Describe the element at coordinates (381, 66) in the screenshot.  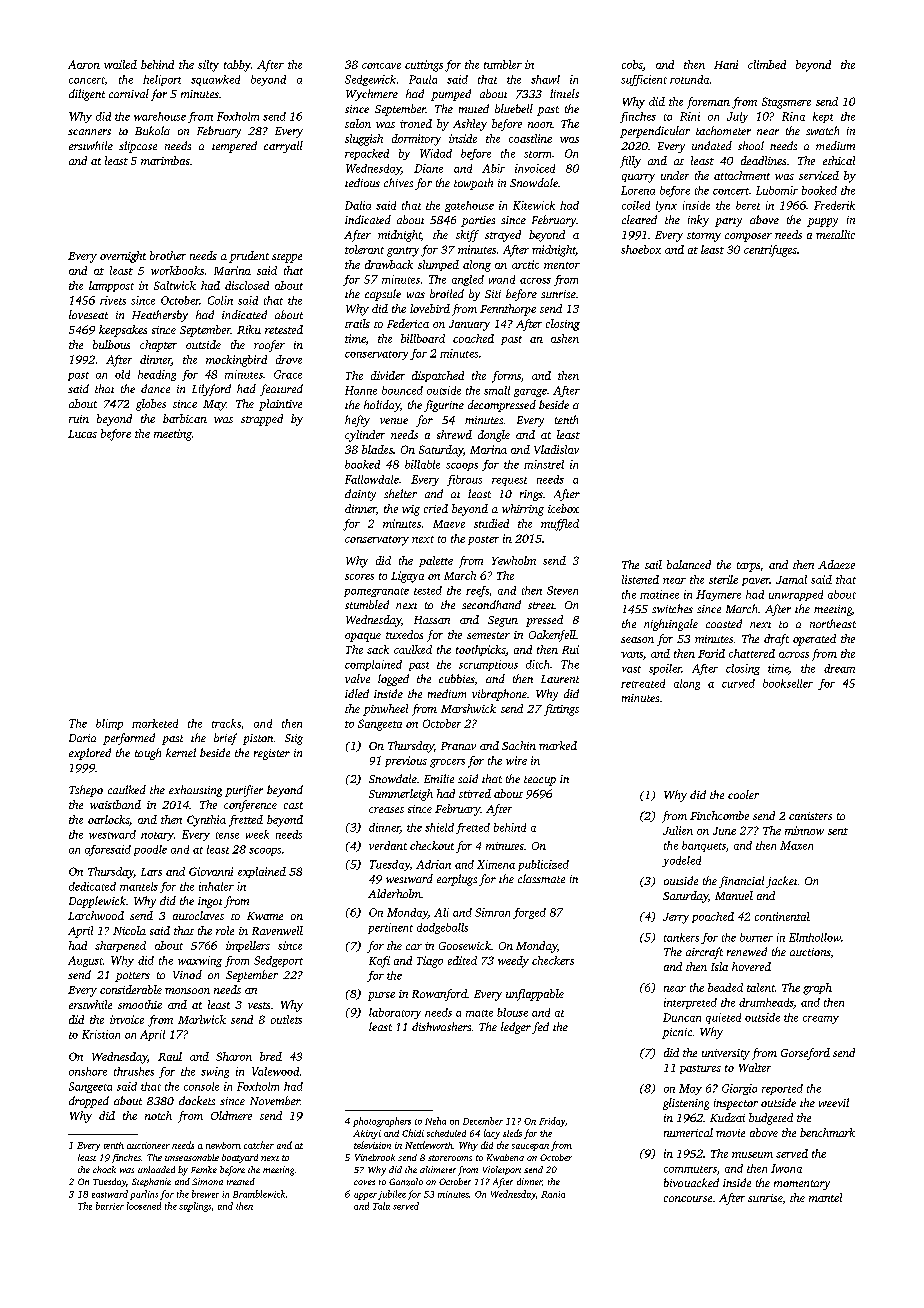
I see `concave` at that location.
